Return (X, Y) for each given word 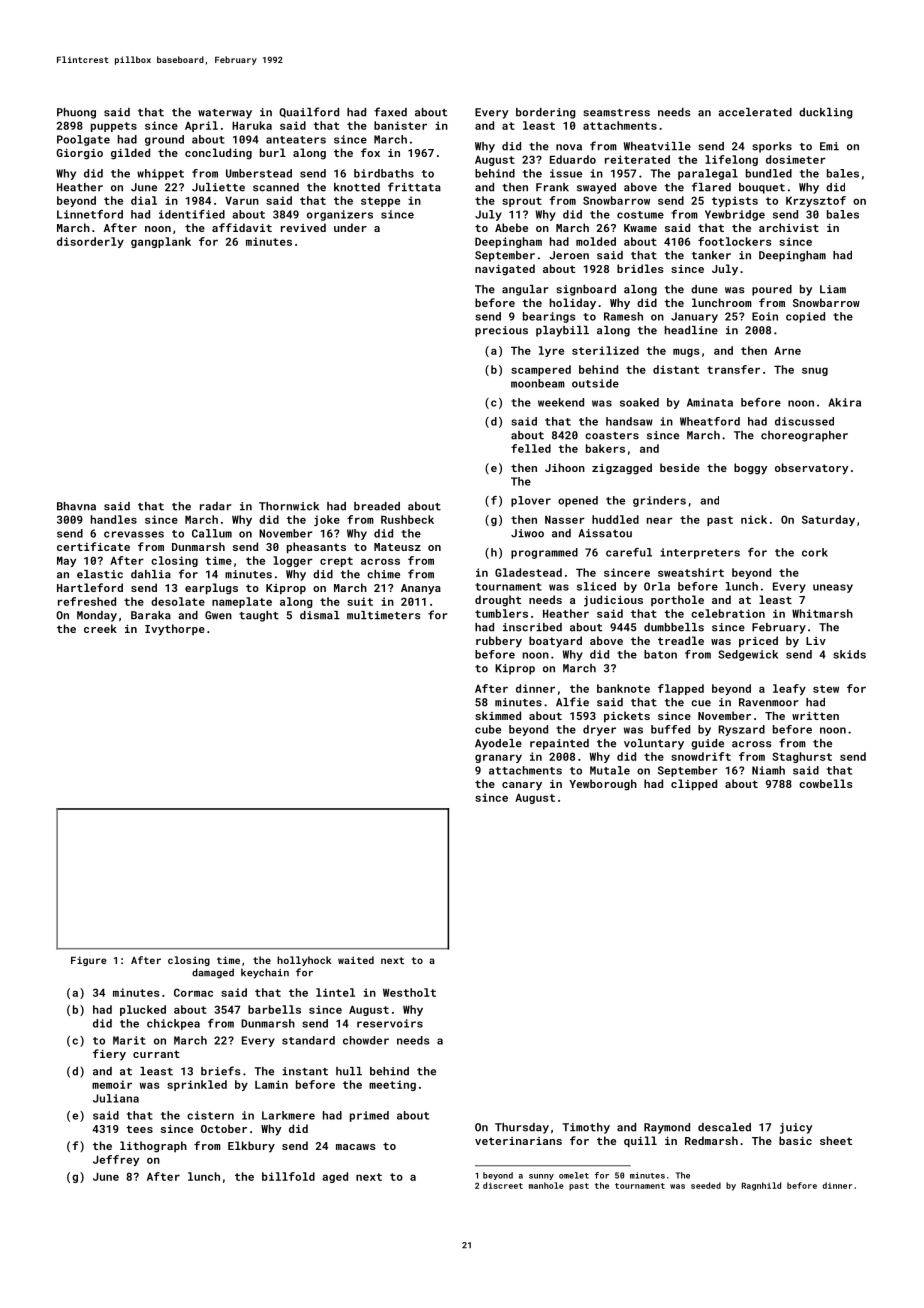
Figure (88, 961)
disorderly (90, 242)
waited (356, 960)
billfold (288, 1176)
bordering (546, 113)
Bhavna (76, 506)
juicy (796, 1128)
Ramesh (623, 316)
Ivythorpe (175, 630)
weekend (561, 402)
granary (498, 758)
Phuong (76, 113)
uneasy (833, 588)
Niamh (768, 770)
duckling (826, 113)
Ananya (421, 589)
